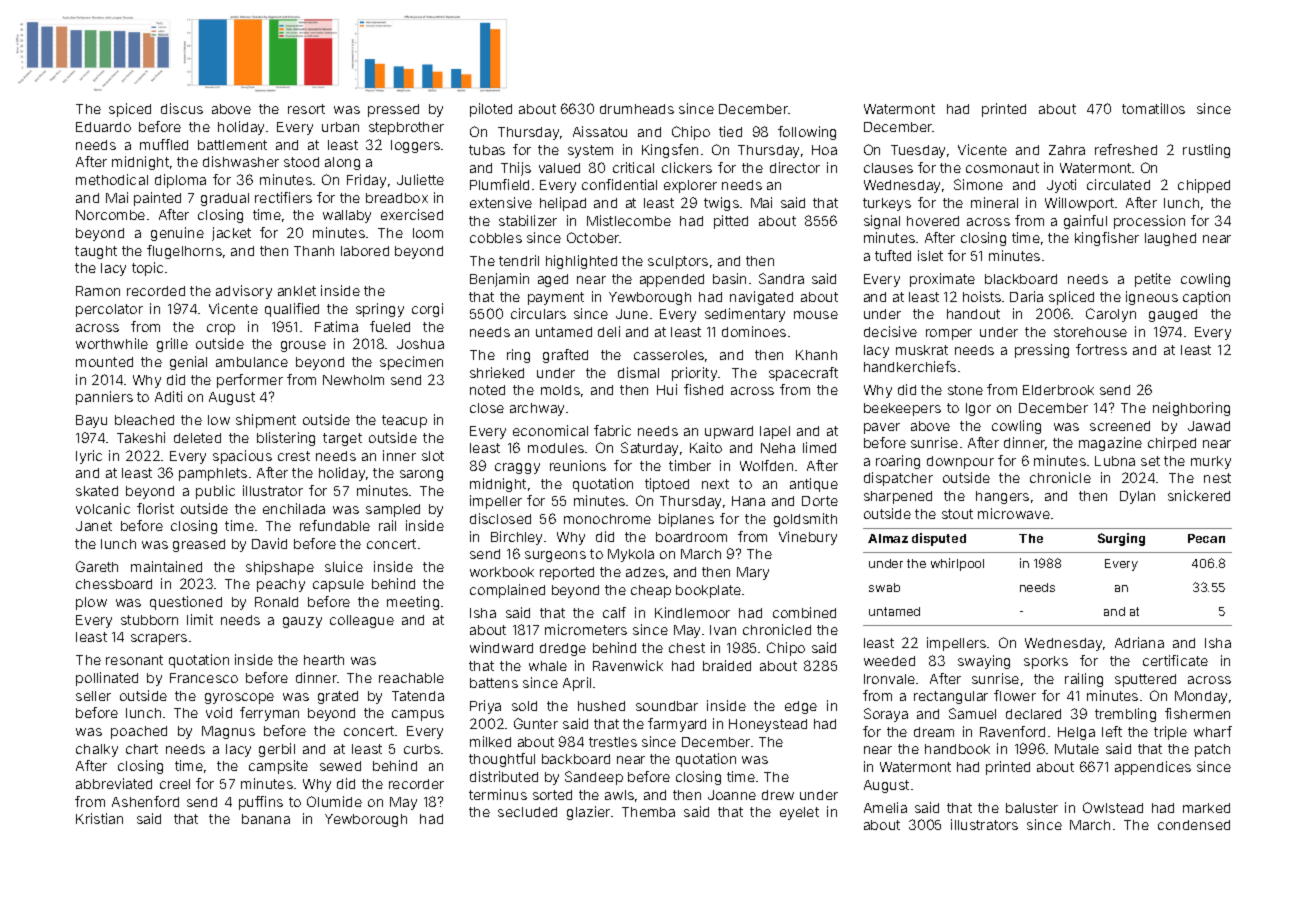 Image resolution: width=1308 pixels, height=924 pixels. What do you see at coordinates (155, 508) in the image?
I see `florist` at bounding box center [155, 508].
